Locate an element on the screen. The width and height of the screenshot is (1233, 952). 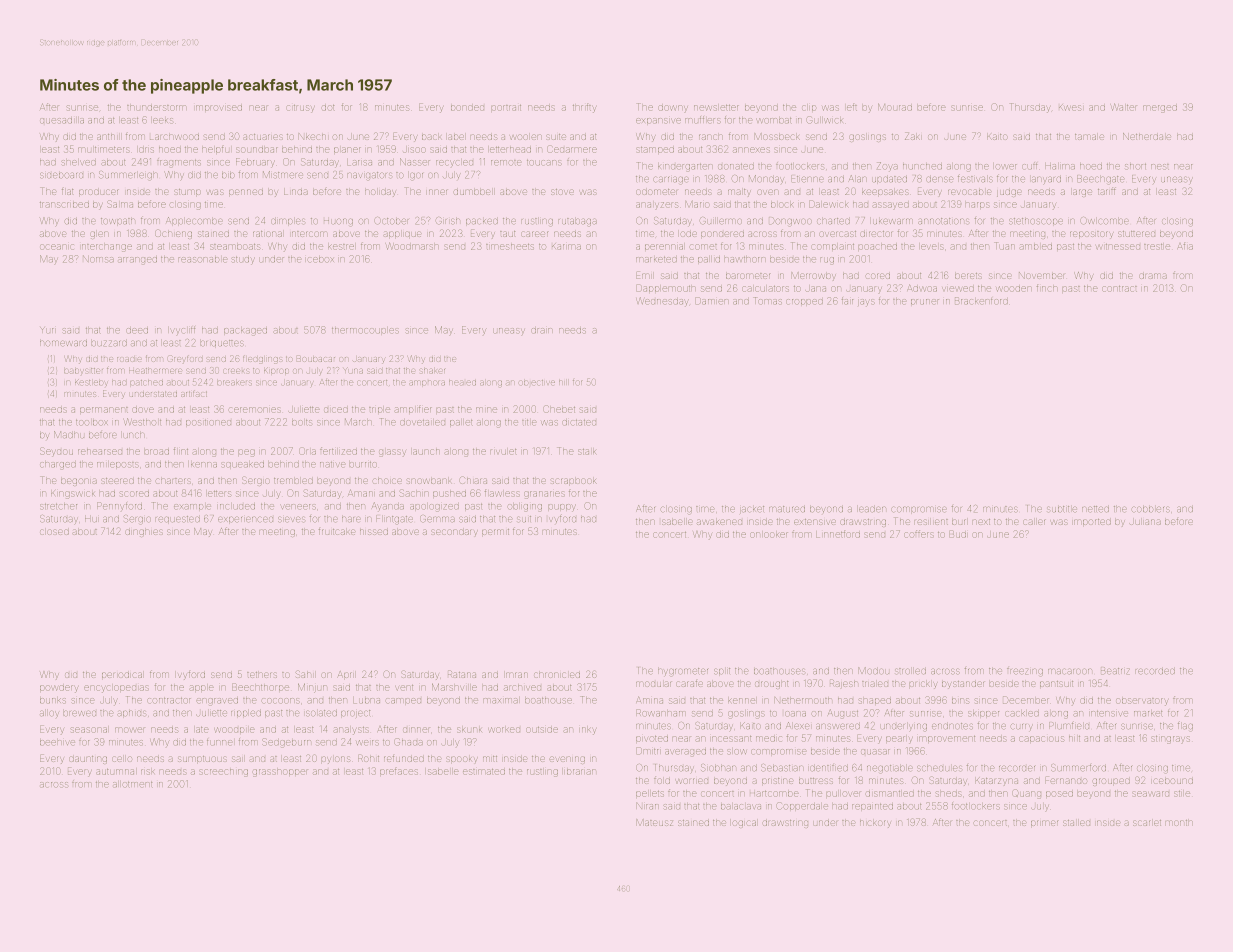
trialed is located at coordinates (875, 684).
